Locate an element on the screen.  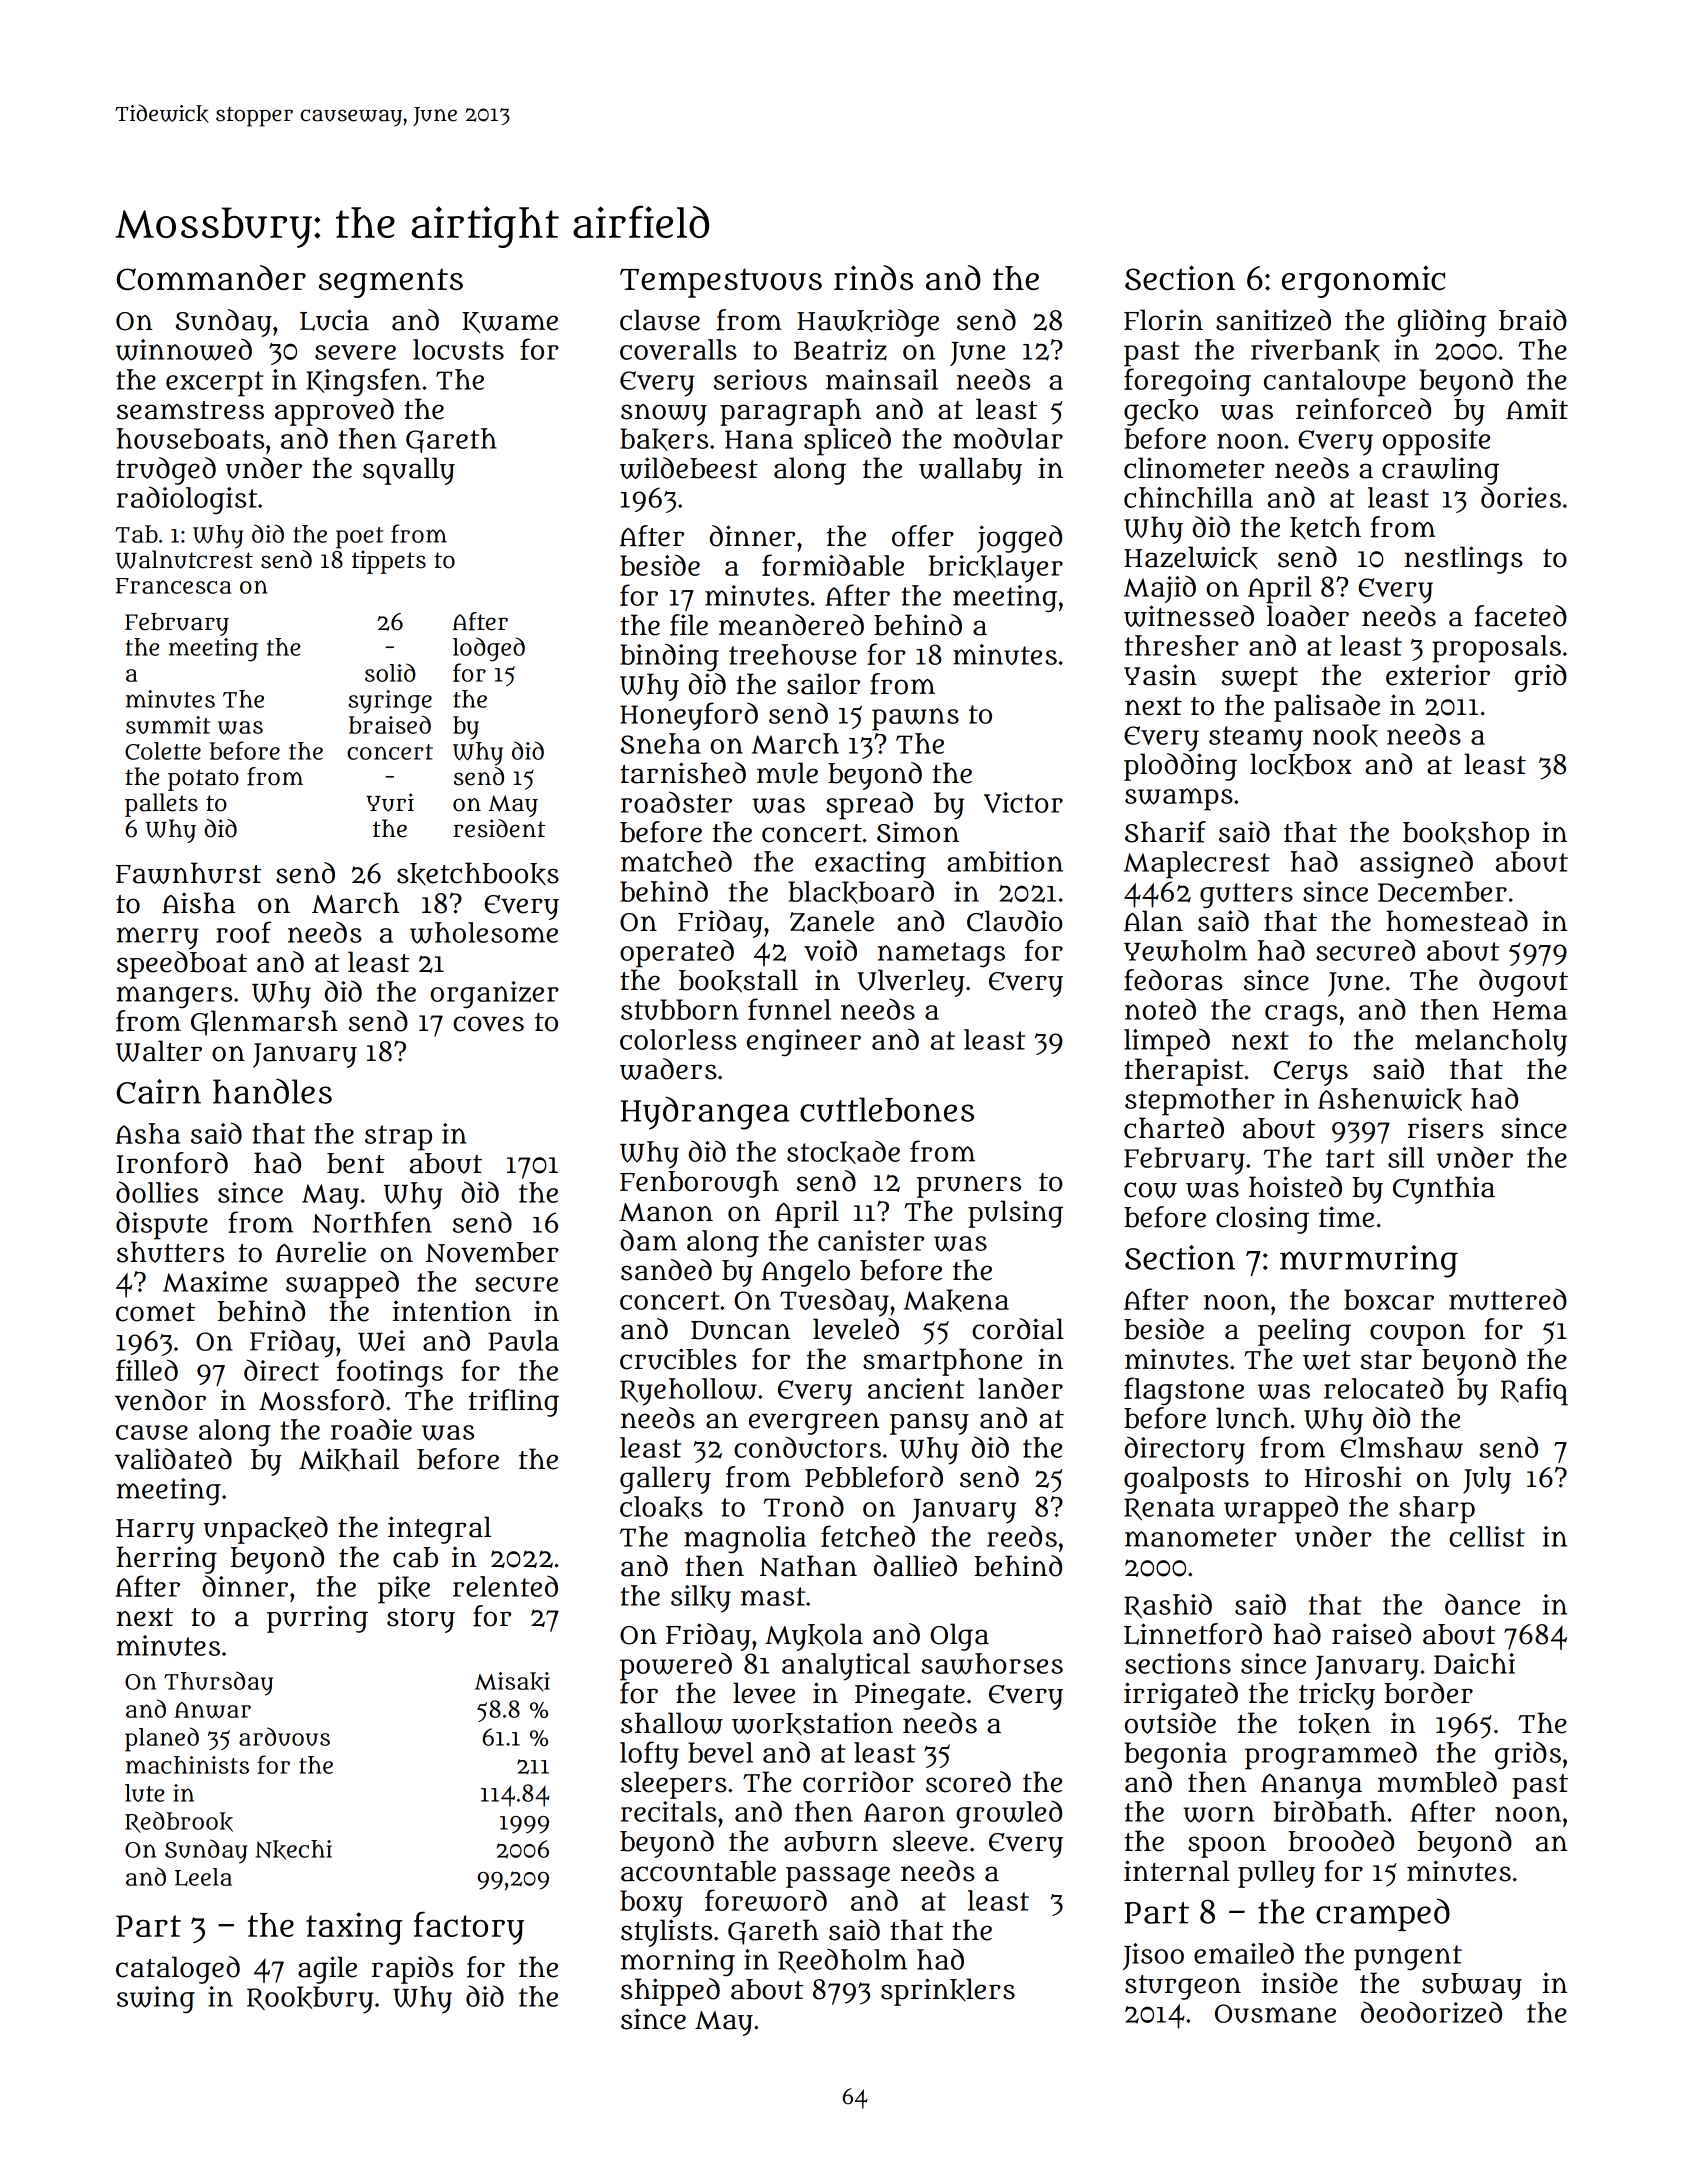
dispute is located at coordinates (162, 1225).
